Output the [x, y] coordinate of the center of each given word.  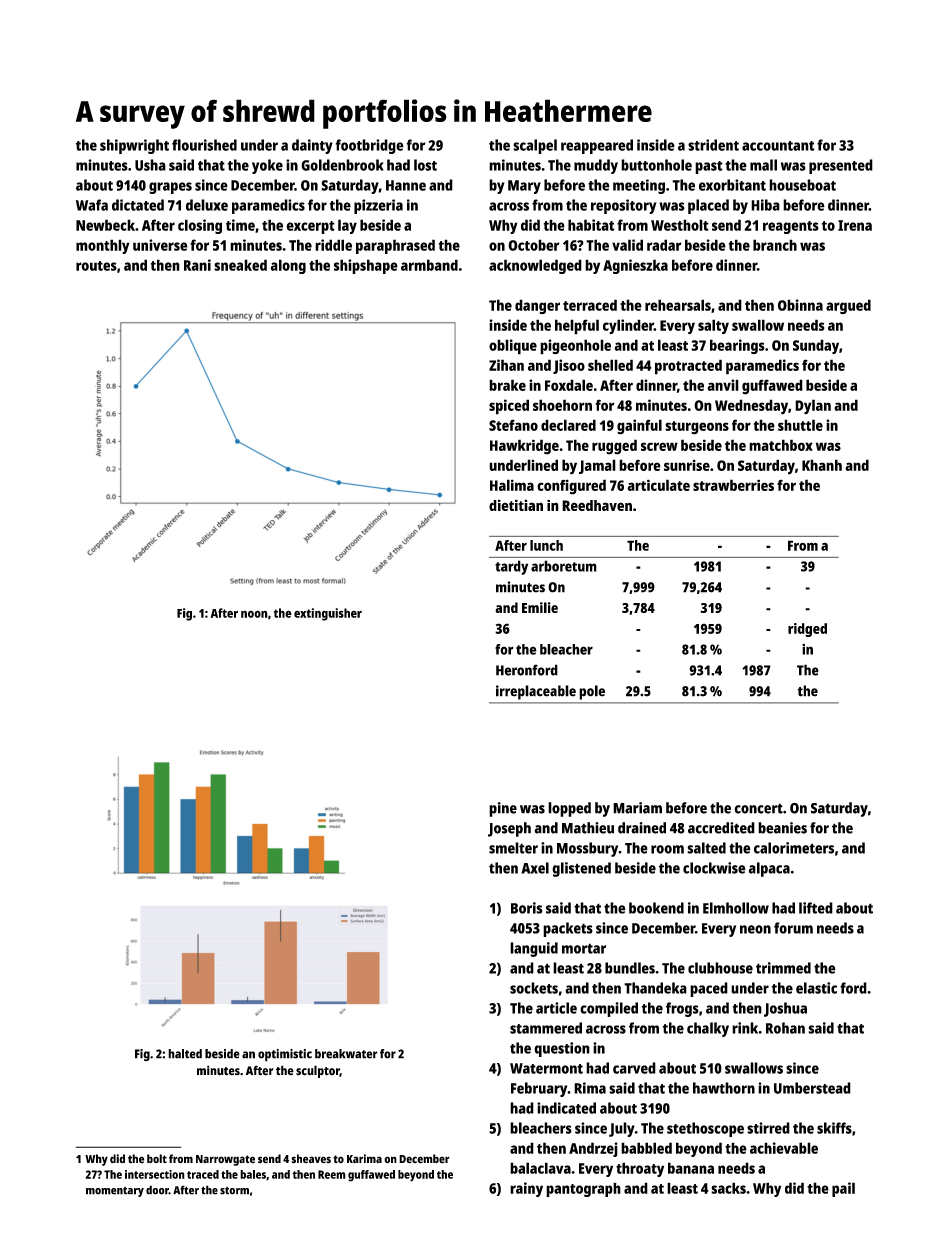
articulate [658, 485]
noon [254, 614]
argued [848, 306]
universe [160, 245]
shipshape [366, 266]
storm [234, 1191]
